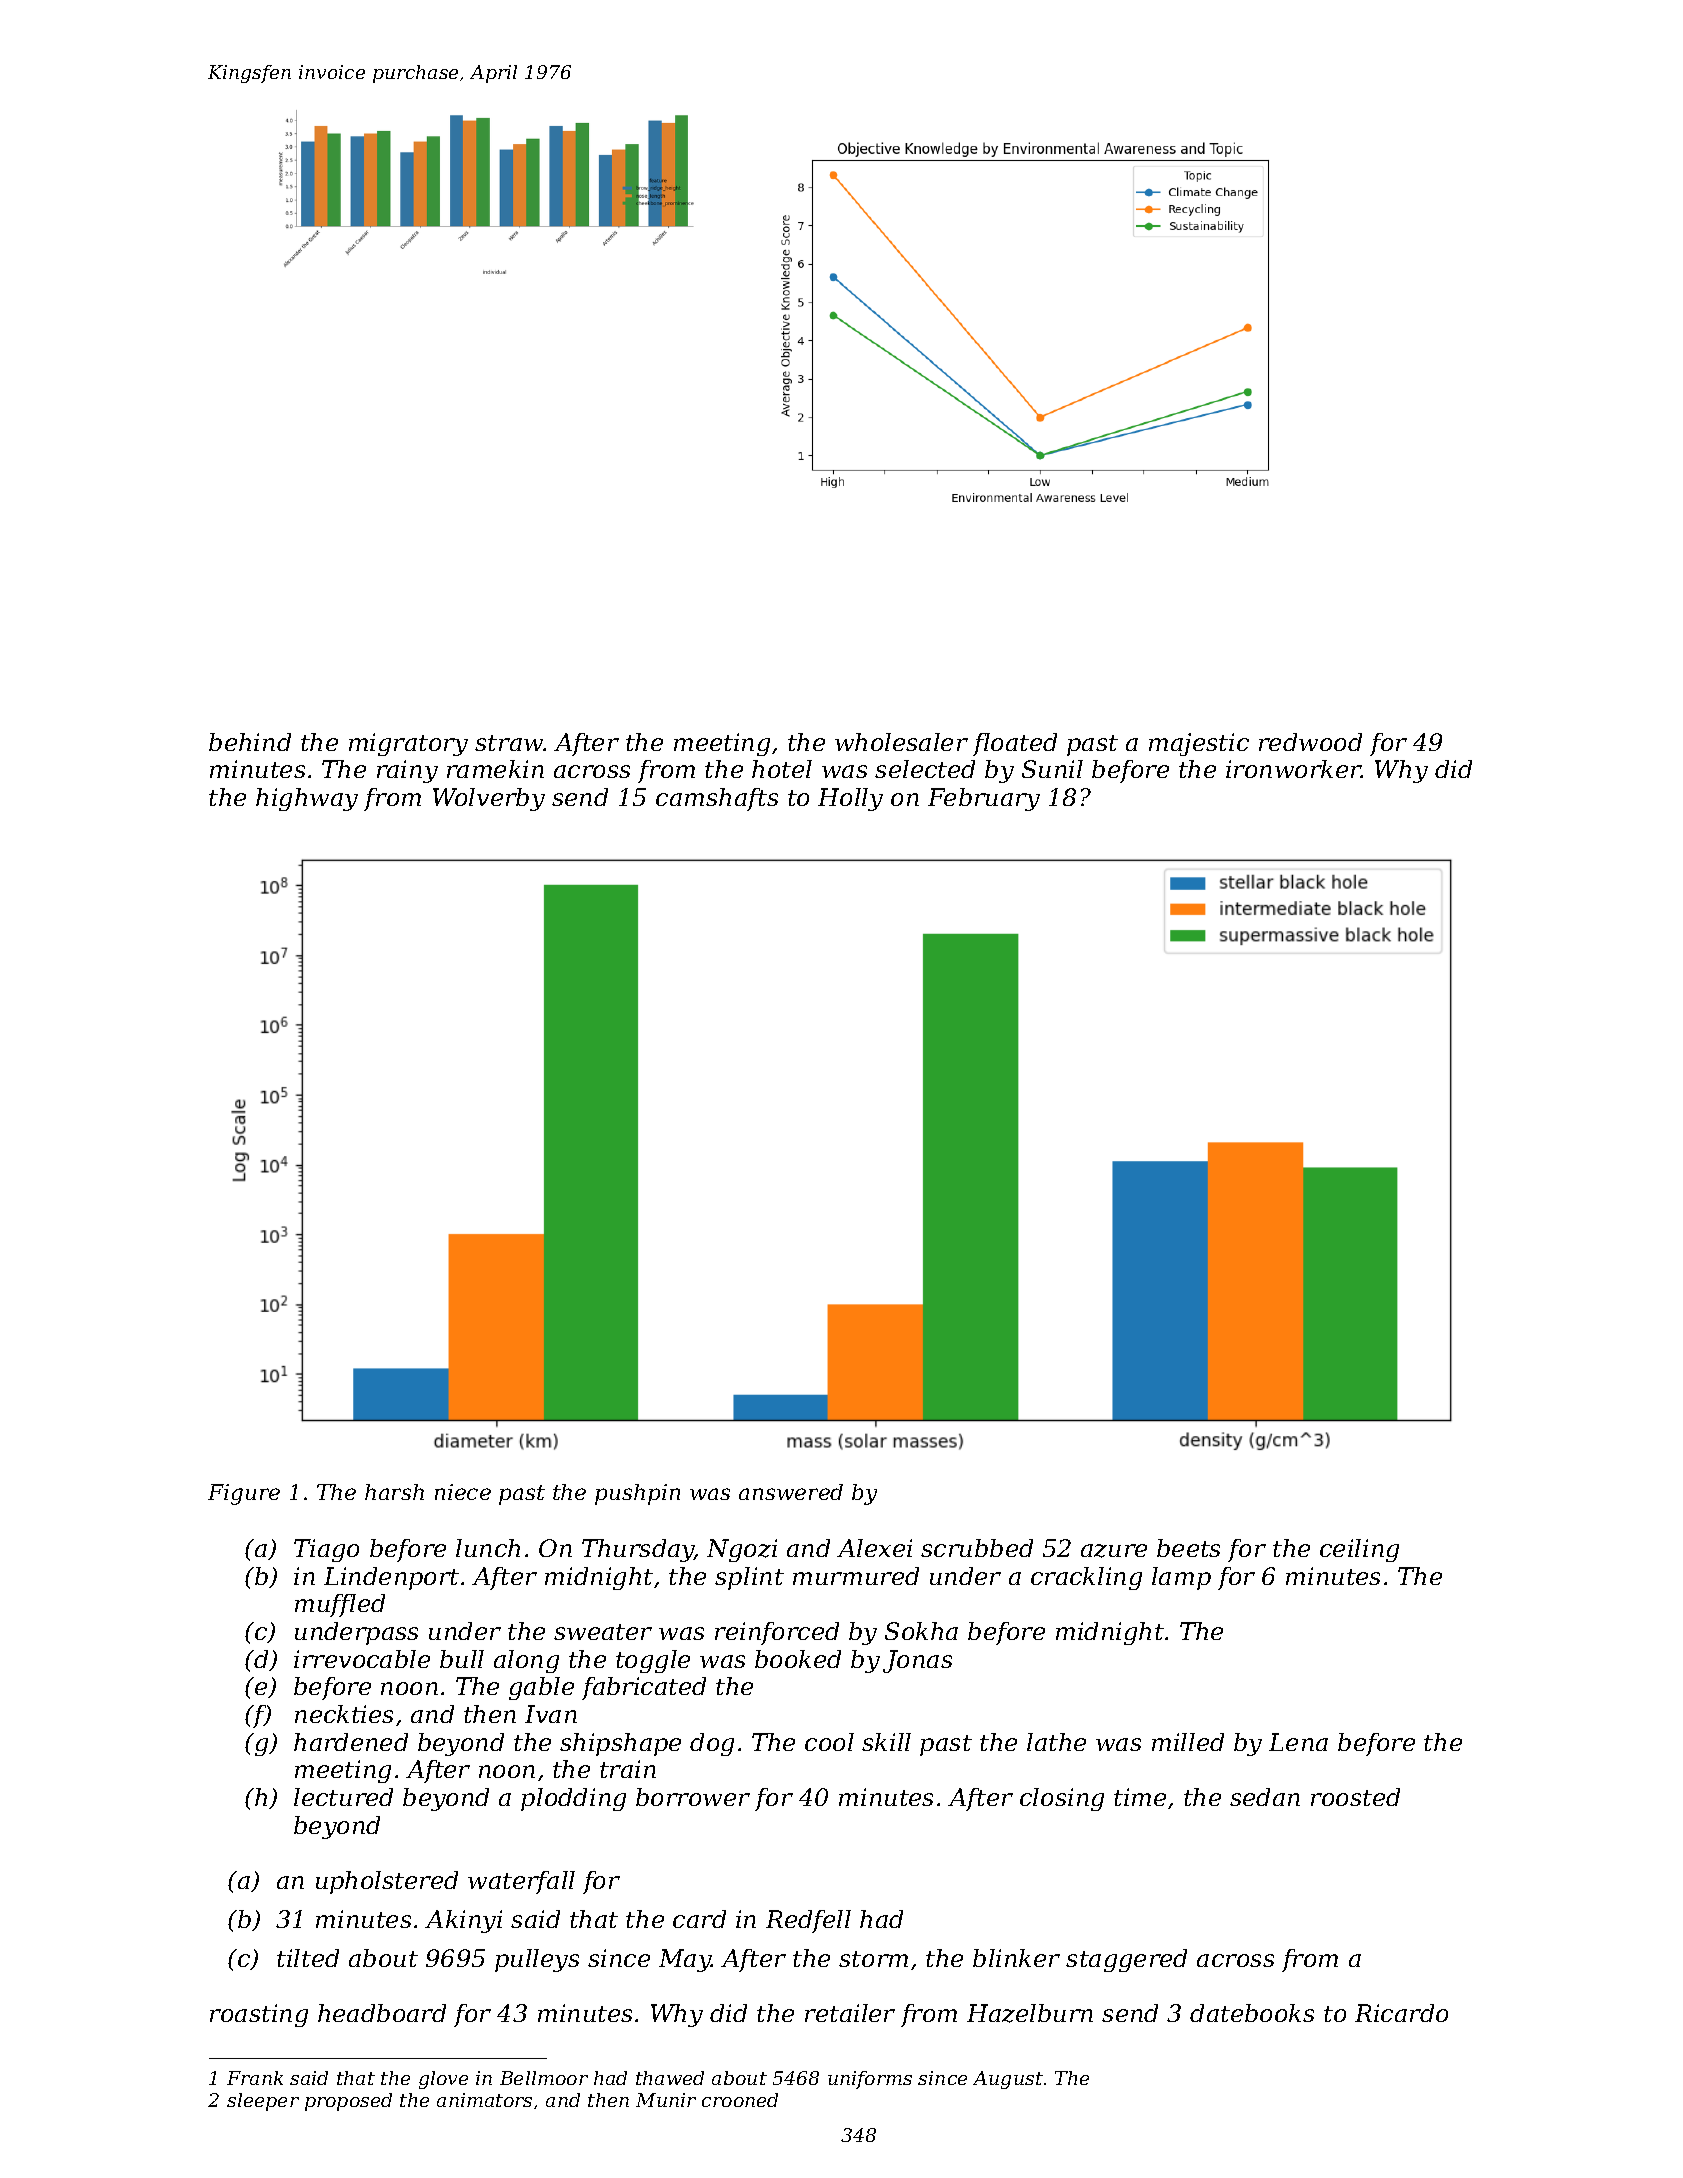 The width and height of the screenshot is (1683, 2178). What do you see at coordinates (509, 743) in the screenshot?
I see `straw` at bounding box center [509, 743].
